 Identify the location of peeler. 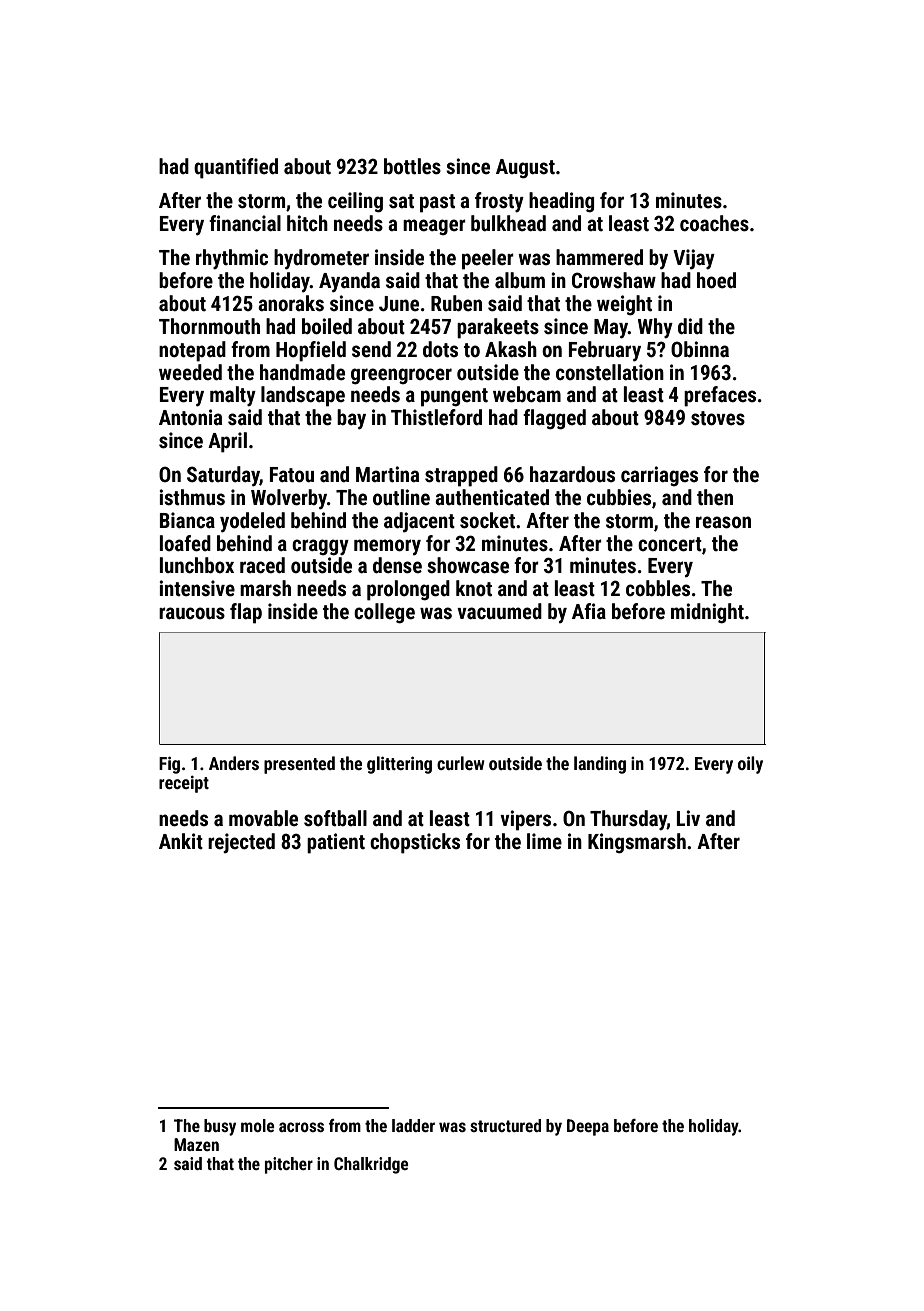
(488, 259).
